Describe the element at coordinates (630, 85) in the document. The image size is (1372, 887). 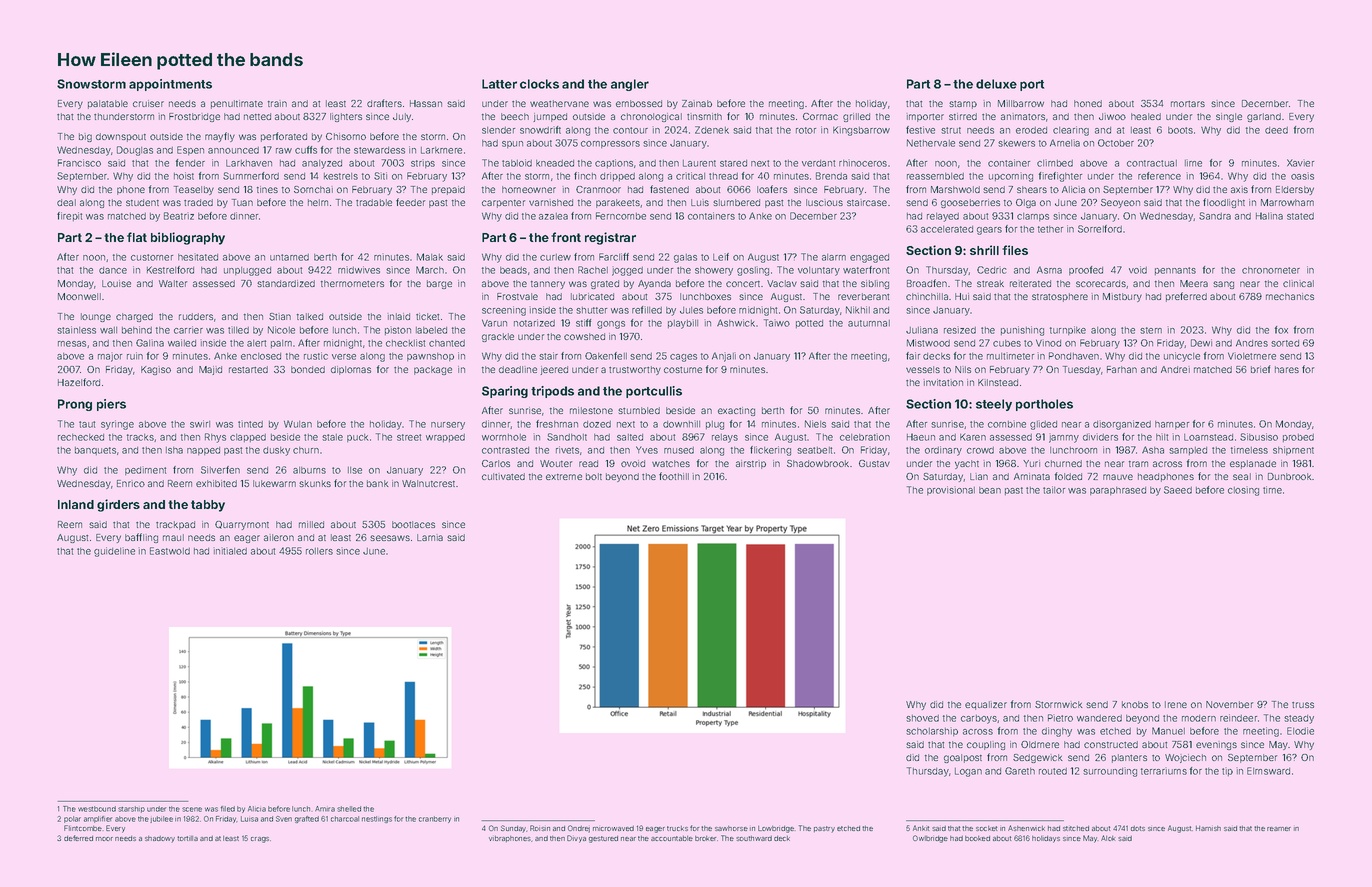
I see `angler` at that location.
